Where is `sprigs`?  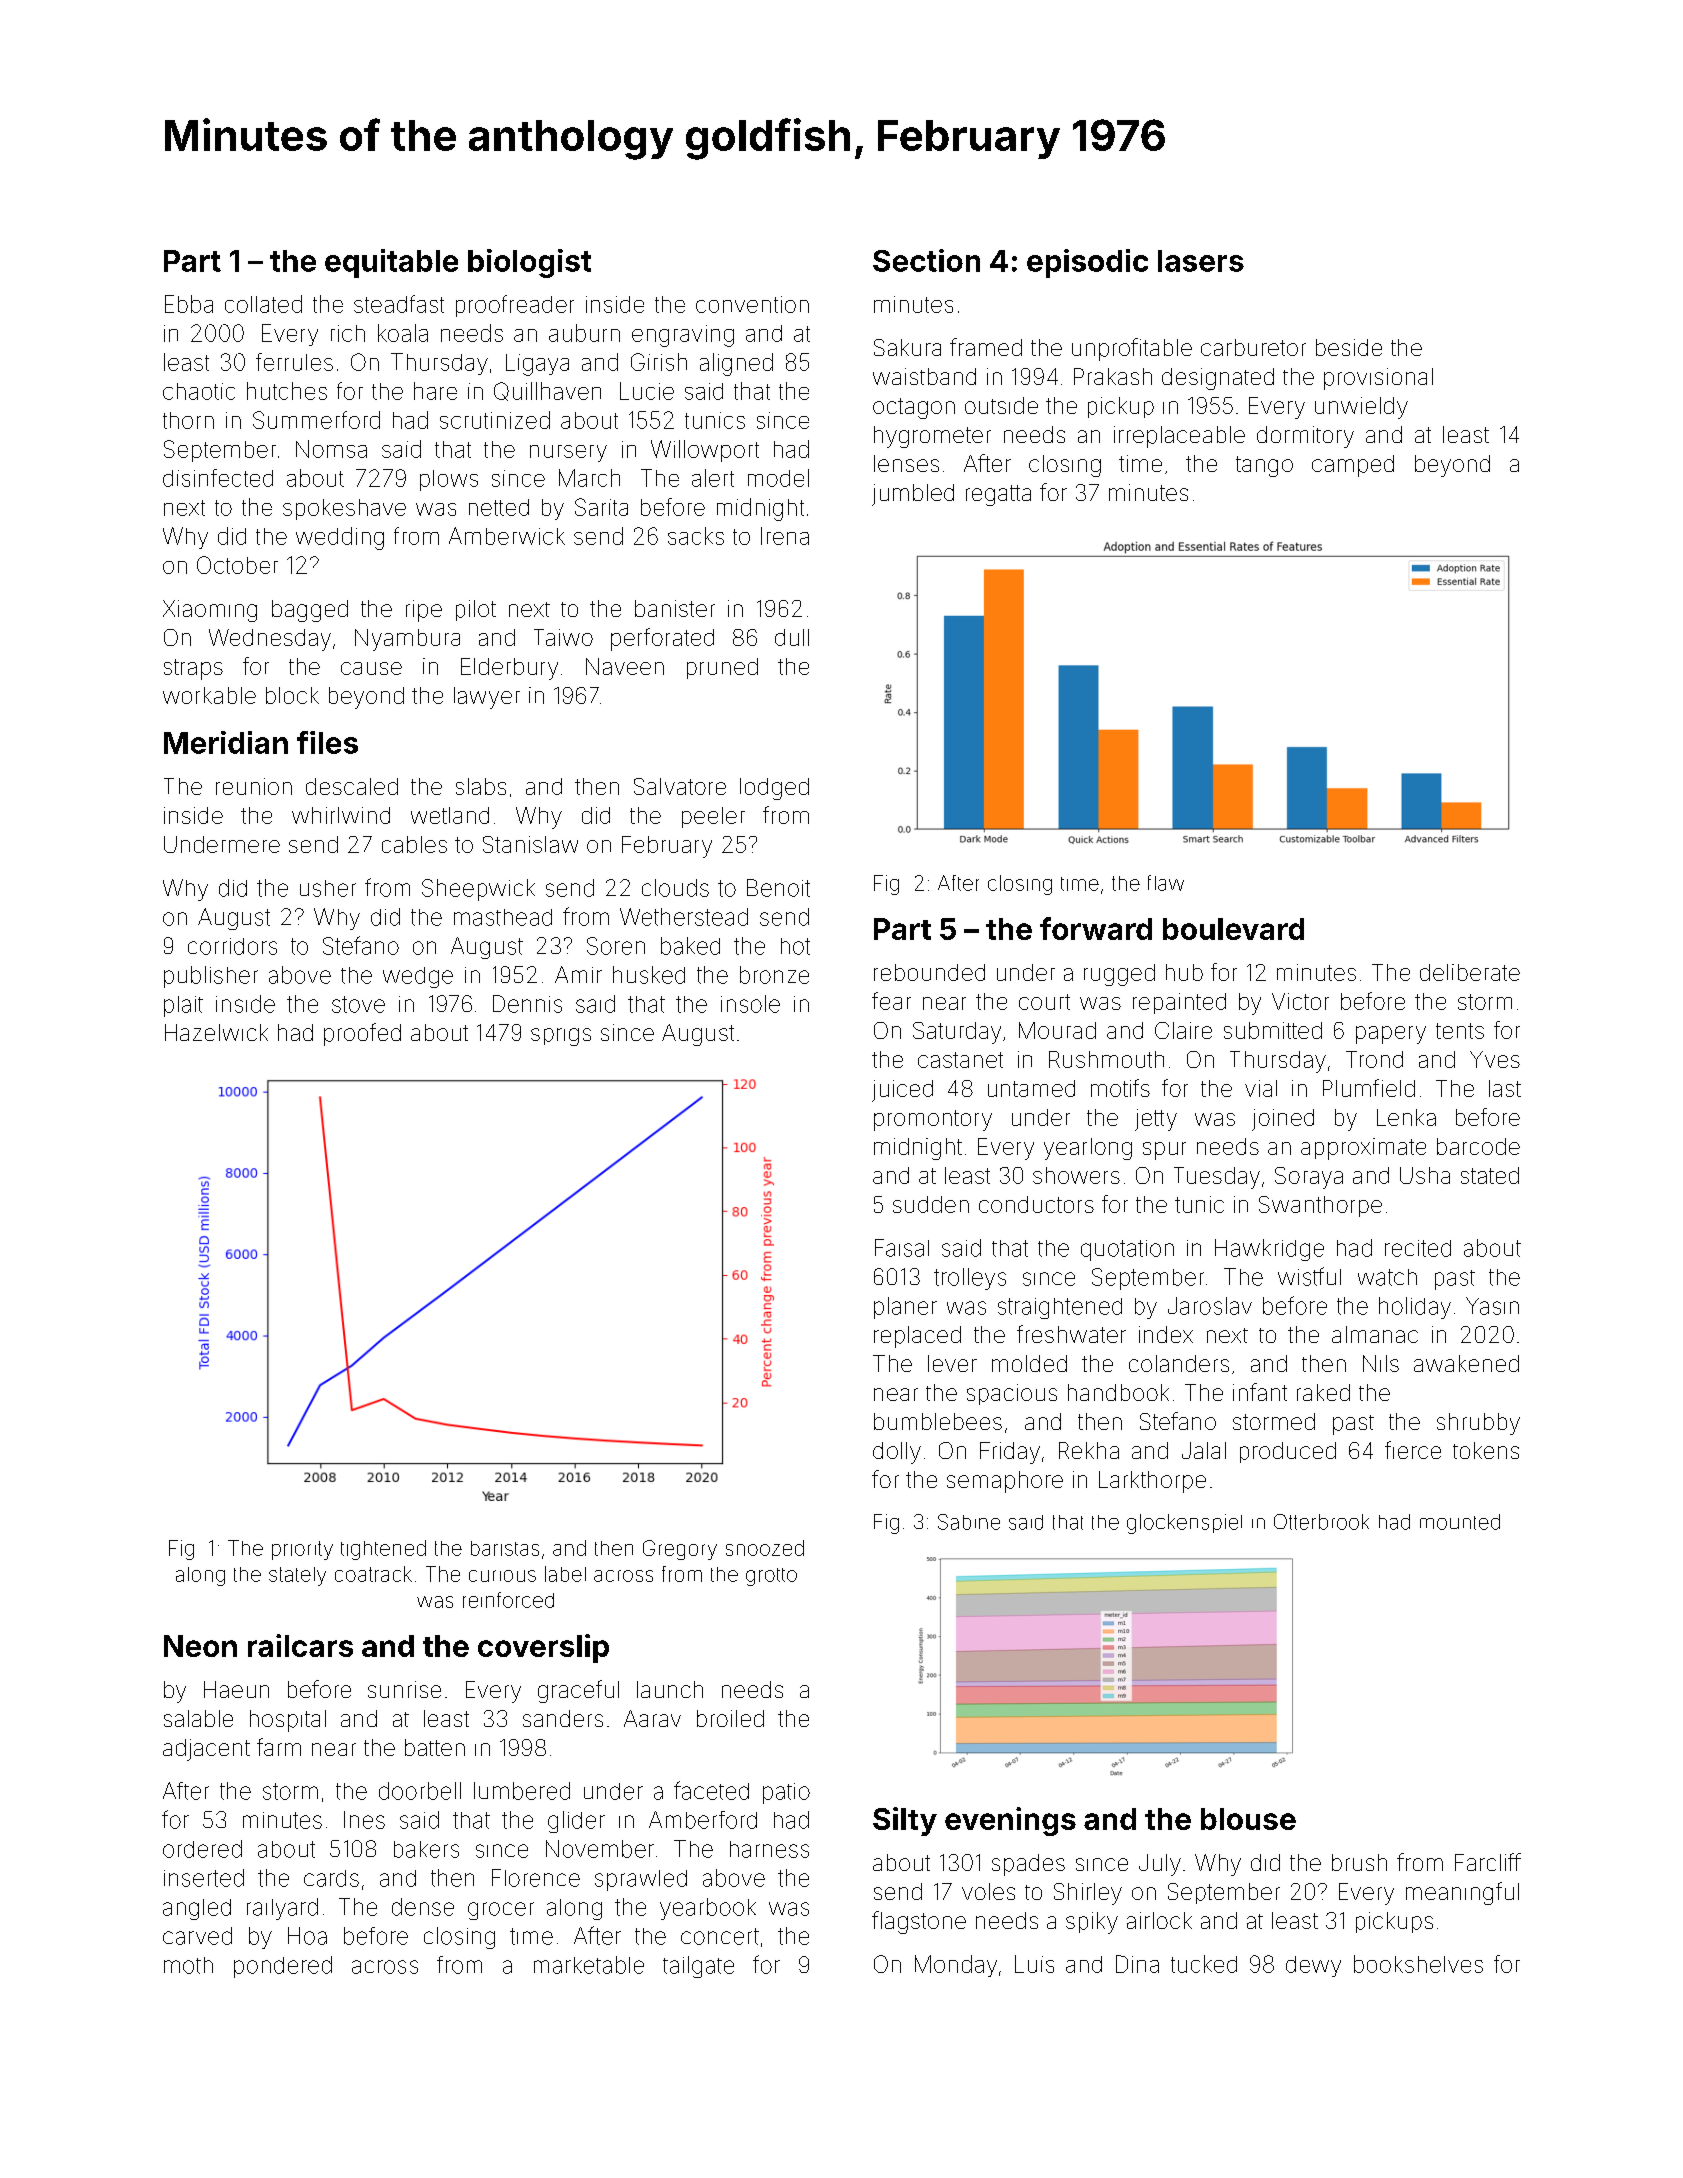 sprigs is located at coordinates (561, 1037).
